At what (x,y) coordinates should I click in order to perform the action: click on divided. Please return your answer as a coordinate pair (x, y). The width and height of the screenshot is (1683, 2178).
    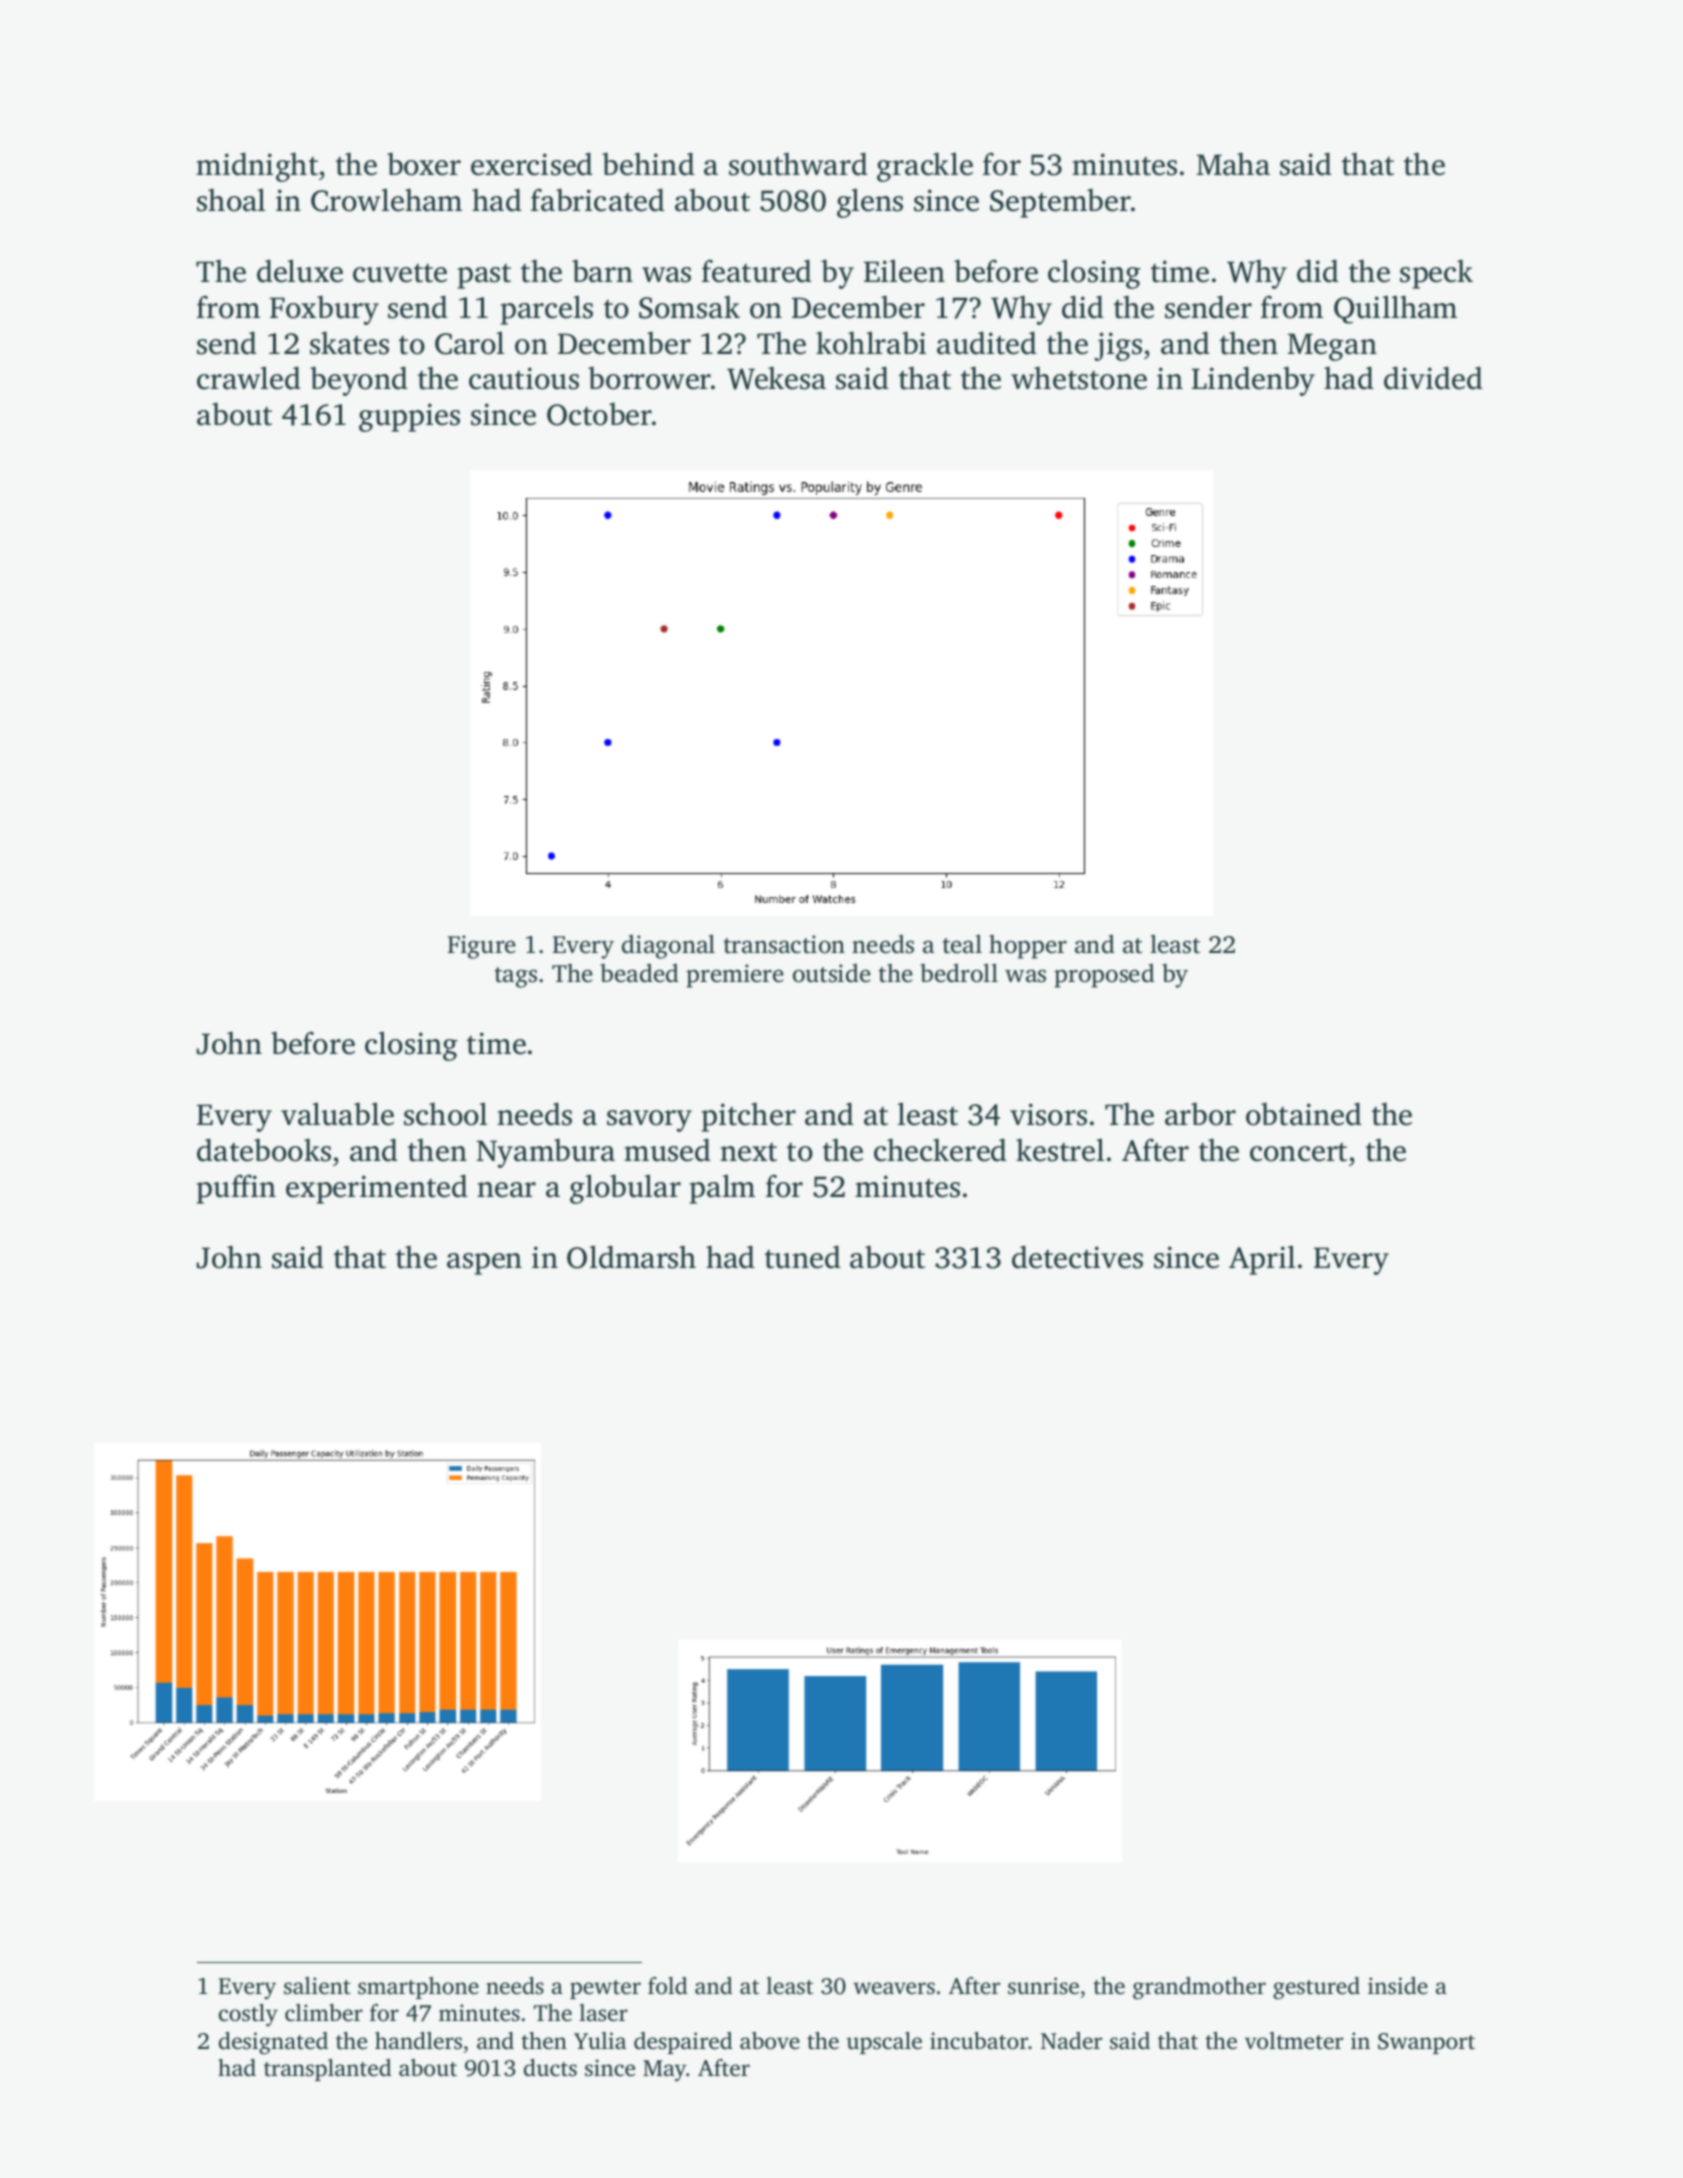
    Looking at the image, I should click on (1433, 378).
